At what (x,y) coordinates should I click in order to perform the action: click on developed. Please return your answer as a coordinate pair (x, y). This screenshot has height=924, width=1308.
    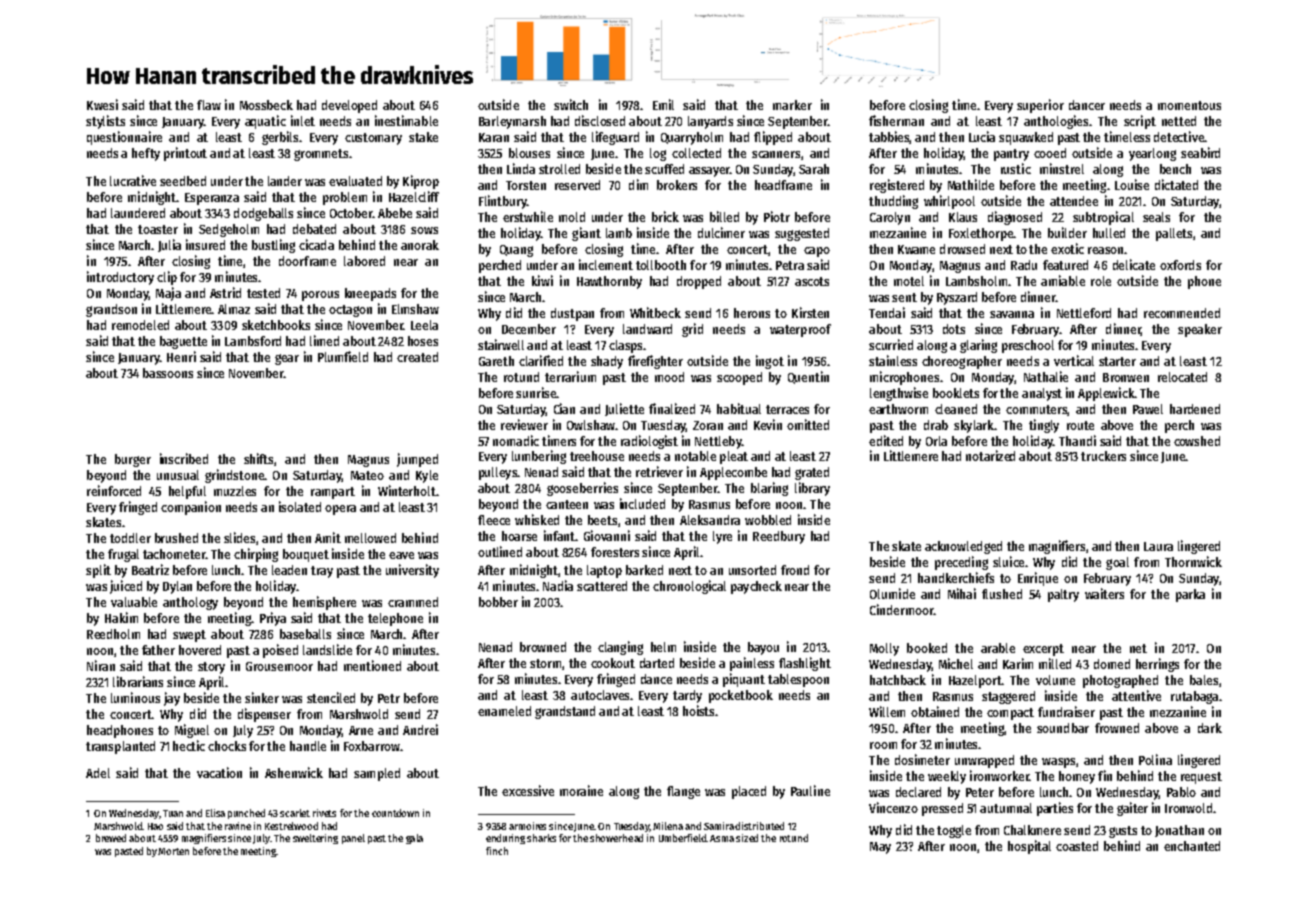
    Looking at the image, I should click on (349, 106).
